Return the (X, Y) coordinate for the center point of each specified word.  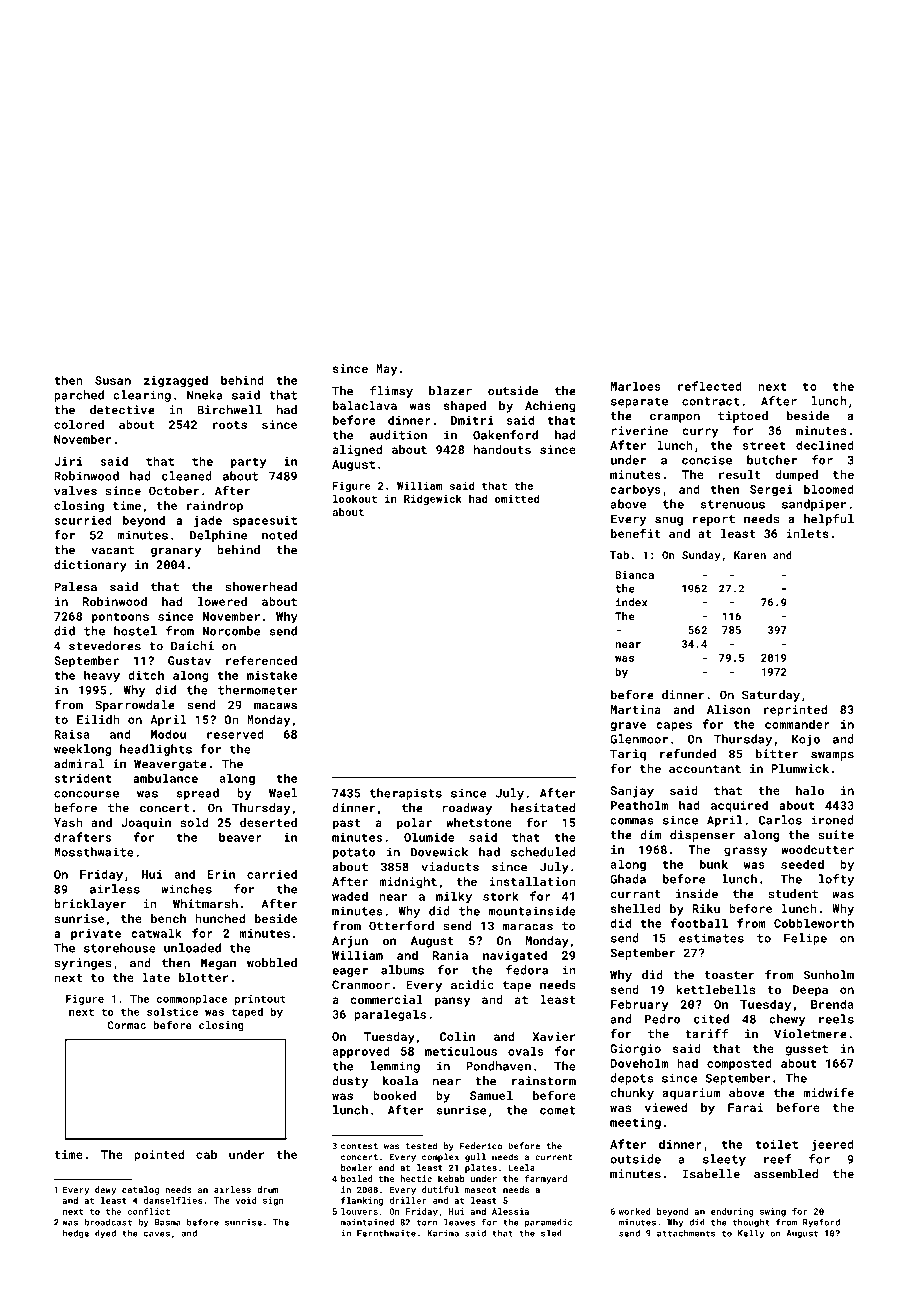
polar (414, 824)
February (640, 1005)
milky (454, 897)
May (386, 370)
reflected (710, 386)
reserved (235, 734)
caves (157, 1234)
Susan (113, 380)
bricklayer (90, 905)
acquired (739, 806)
